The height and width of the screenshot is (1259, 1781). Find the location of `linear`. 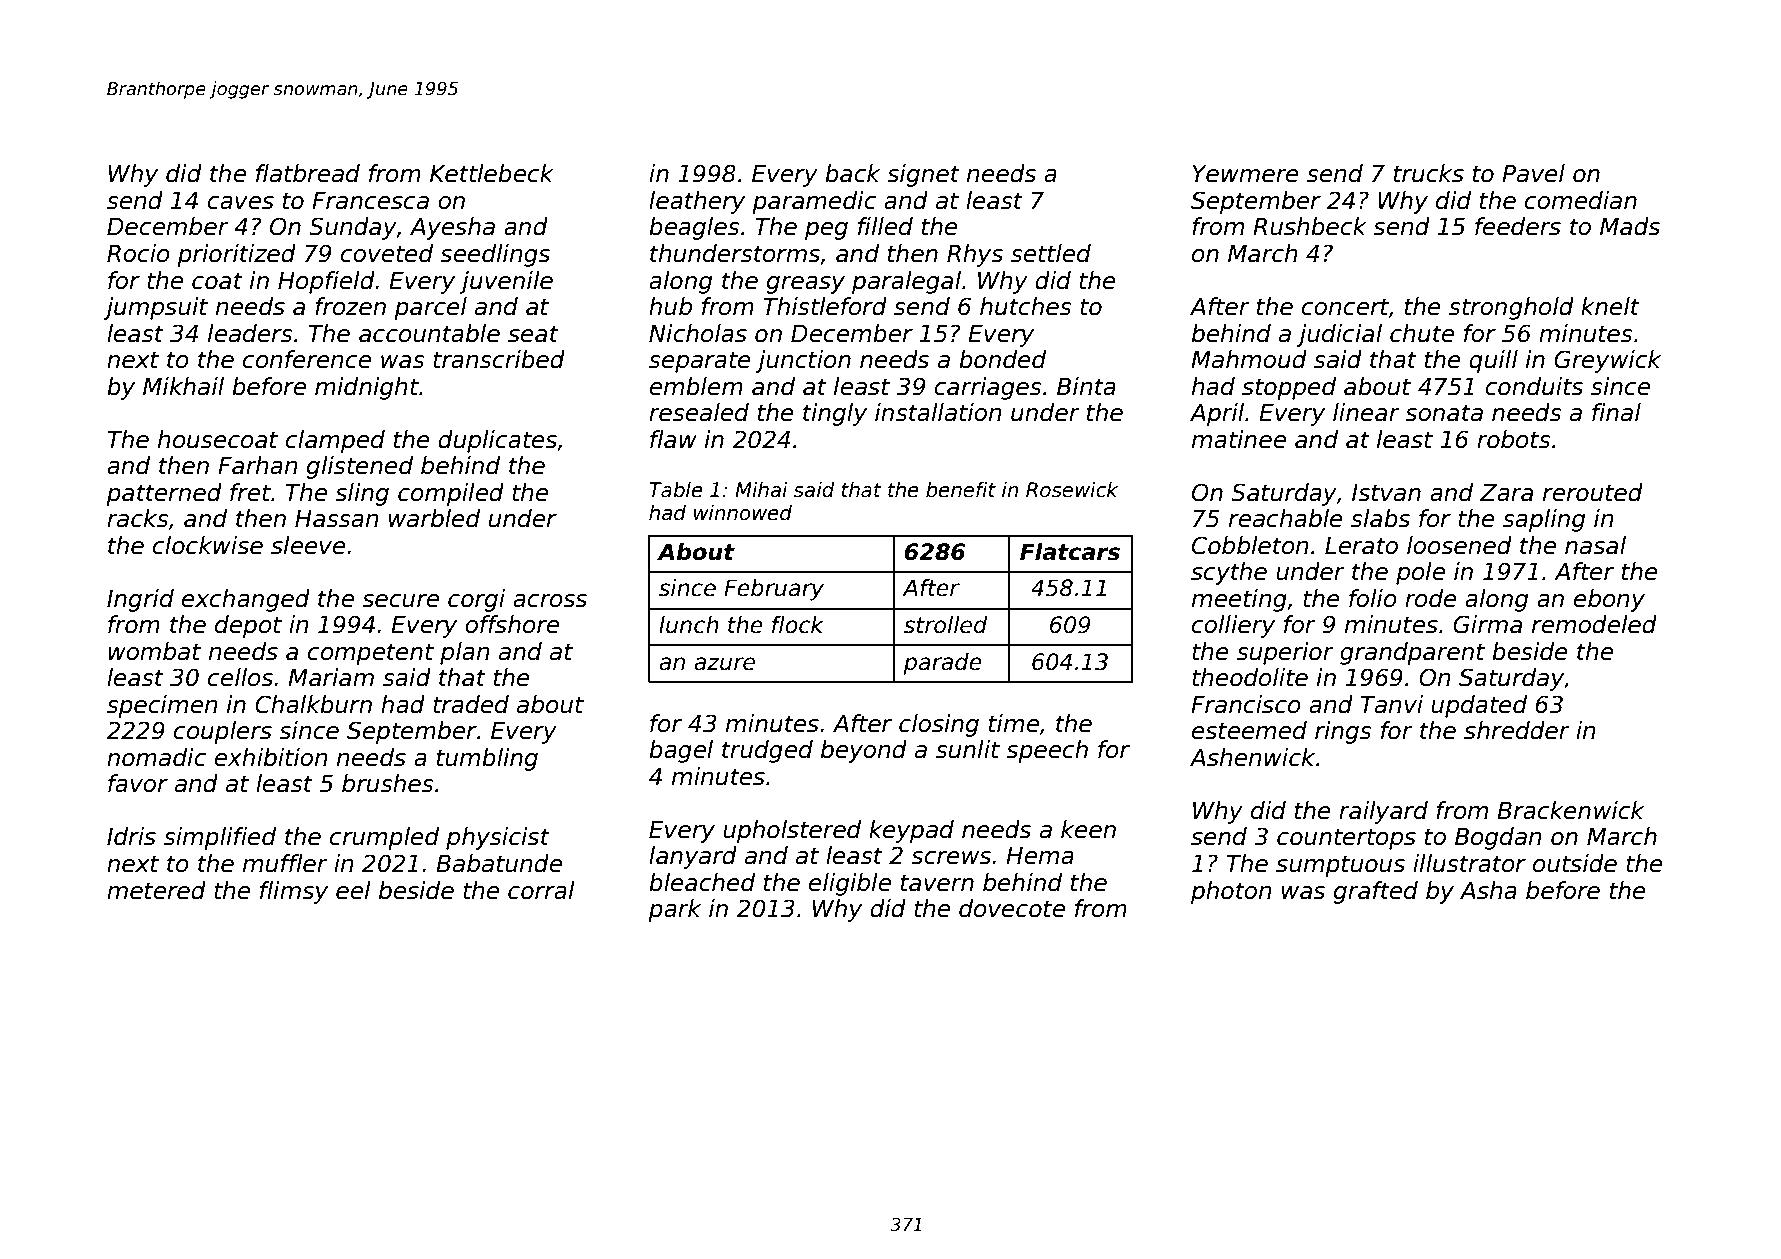

linear is located at coordinates (1366, 412).
